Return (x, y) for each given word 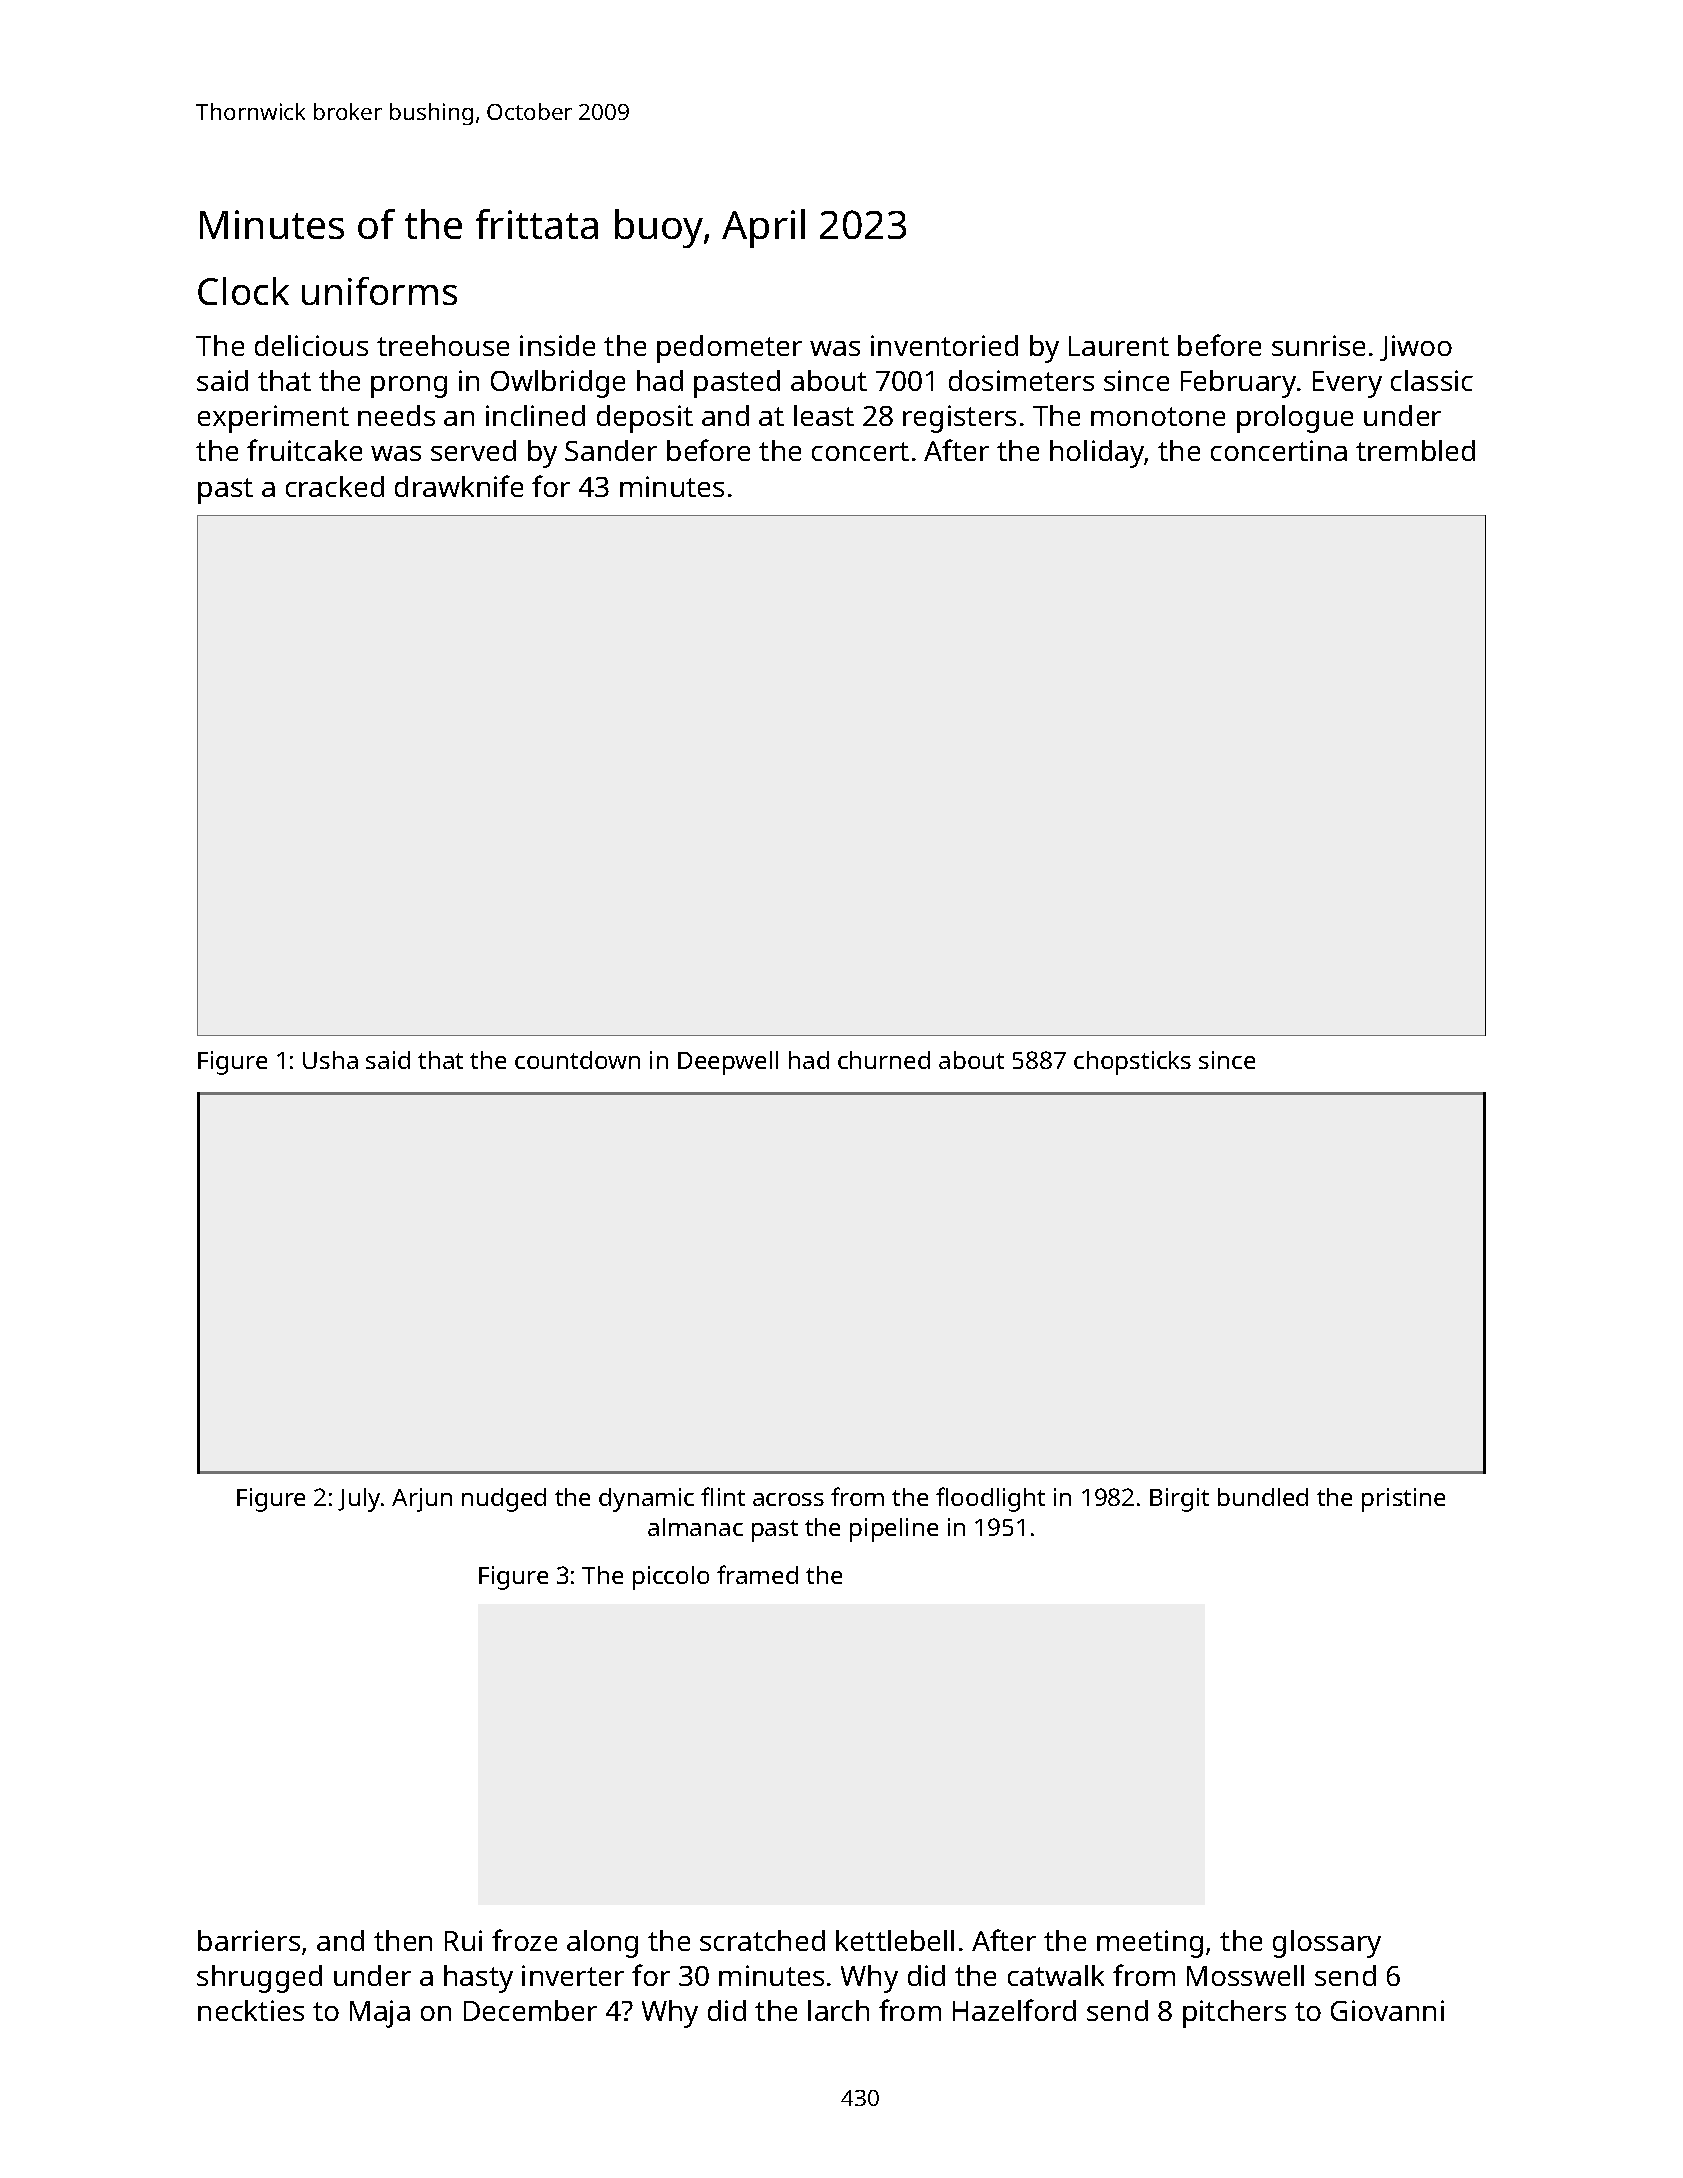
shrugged (259, 1979)
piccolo (671, 1578)
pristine (1403, 1500)
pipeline (894, 1530)
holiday (1097, 454)
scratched (762, 1940)
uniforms (379, 291)
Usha (330, 1060)
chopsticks (1132, 1063)
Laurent (1119, 346)
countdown (577, 1060)
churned (884, 1060)
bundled (1263, 1497)
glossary (1327, 1944)
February (1238, 384)
